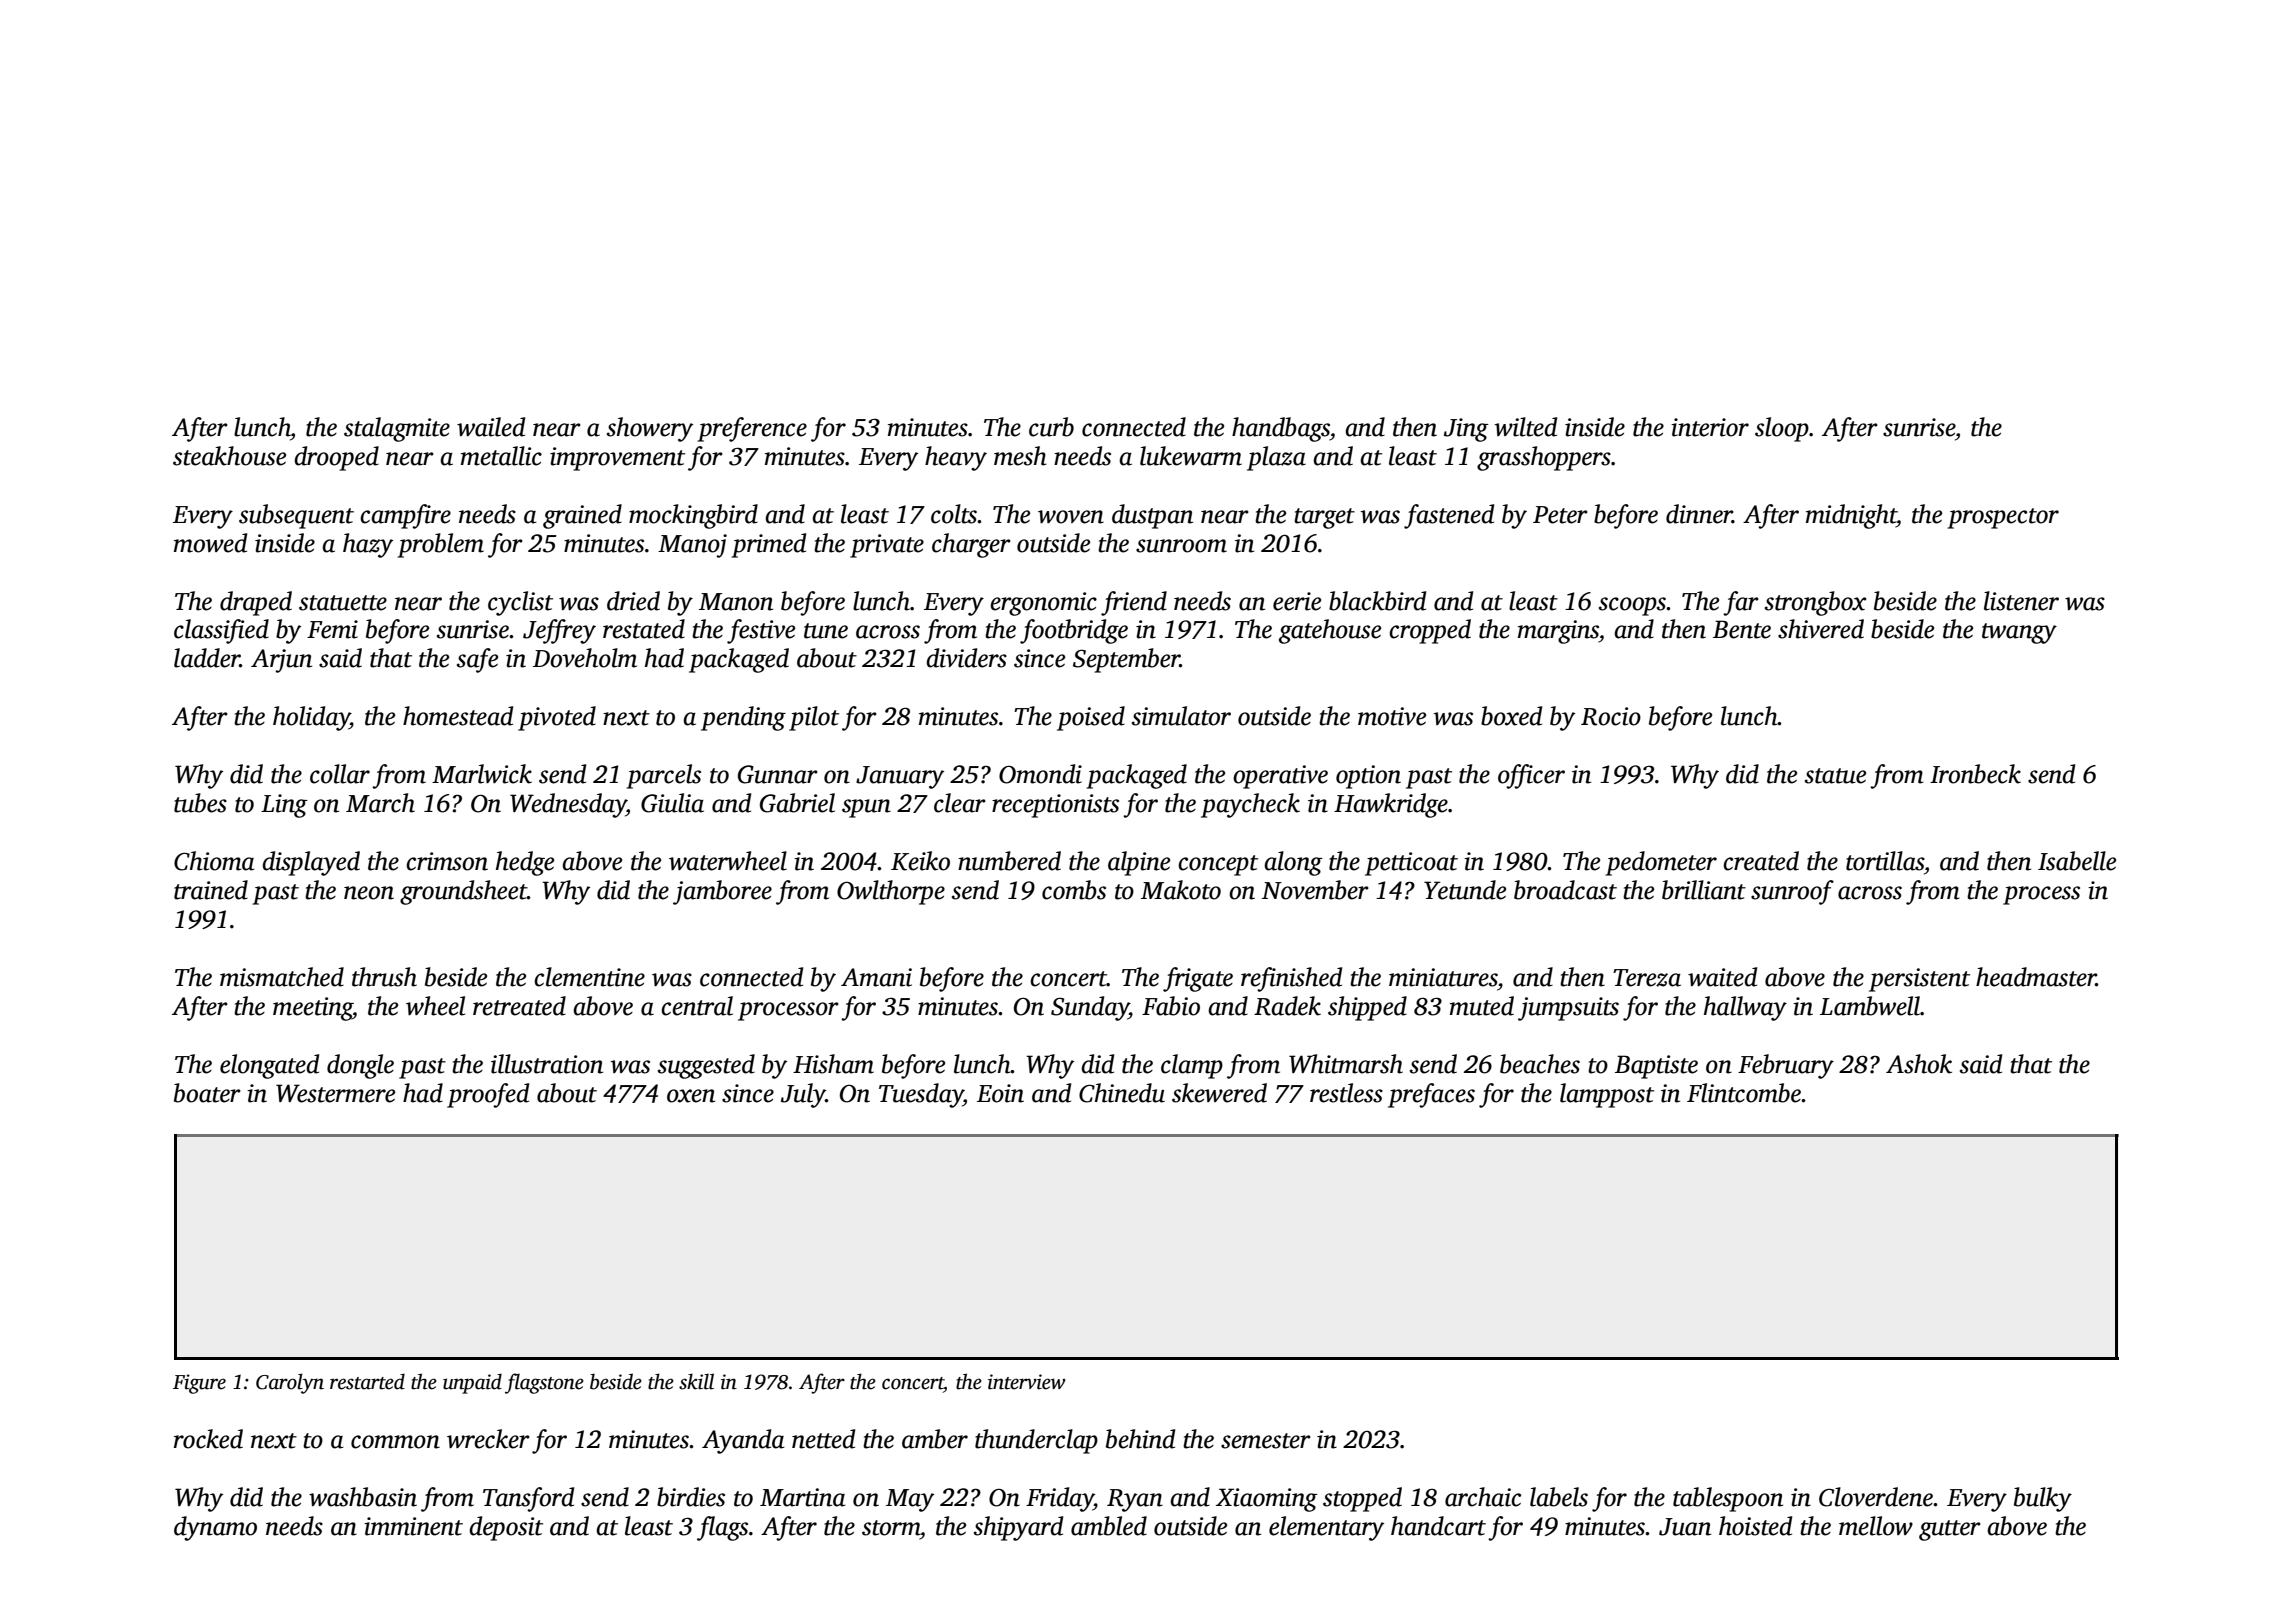 Image resolution: width=2292 pixels, height=1620 pixels. I want to click on sloop, so click(1782, 429).
